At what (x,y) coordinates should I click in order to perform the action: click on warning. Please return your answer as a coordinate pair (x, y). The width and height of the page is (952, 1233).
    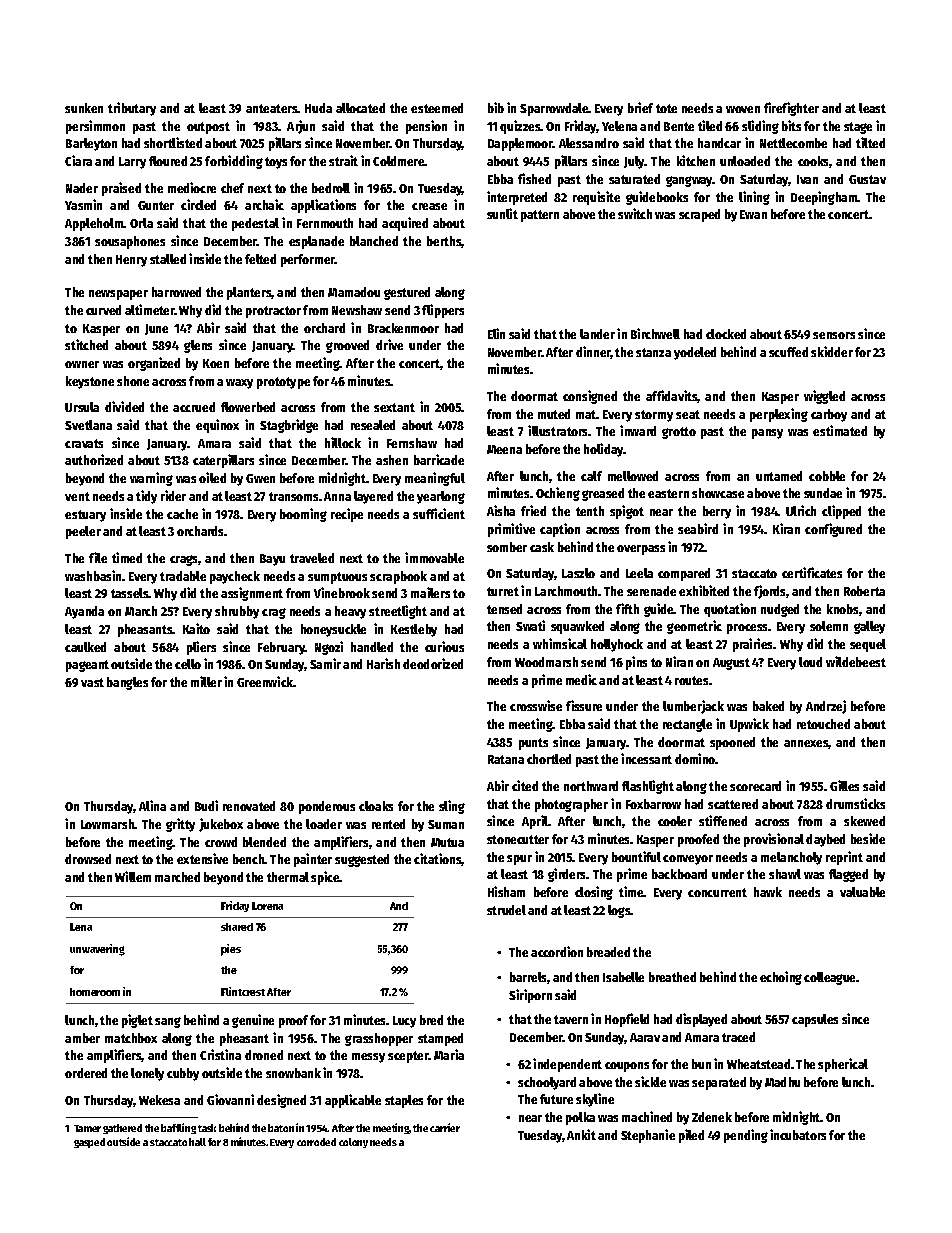
    Looking at the image, I should click on (151, 479).
